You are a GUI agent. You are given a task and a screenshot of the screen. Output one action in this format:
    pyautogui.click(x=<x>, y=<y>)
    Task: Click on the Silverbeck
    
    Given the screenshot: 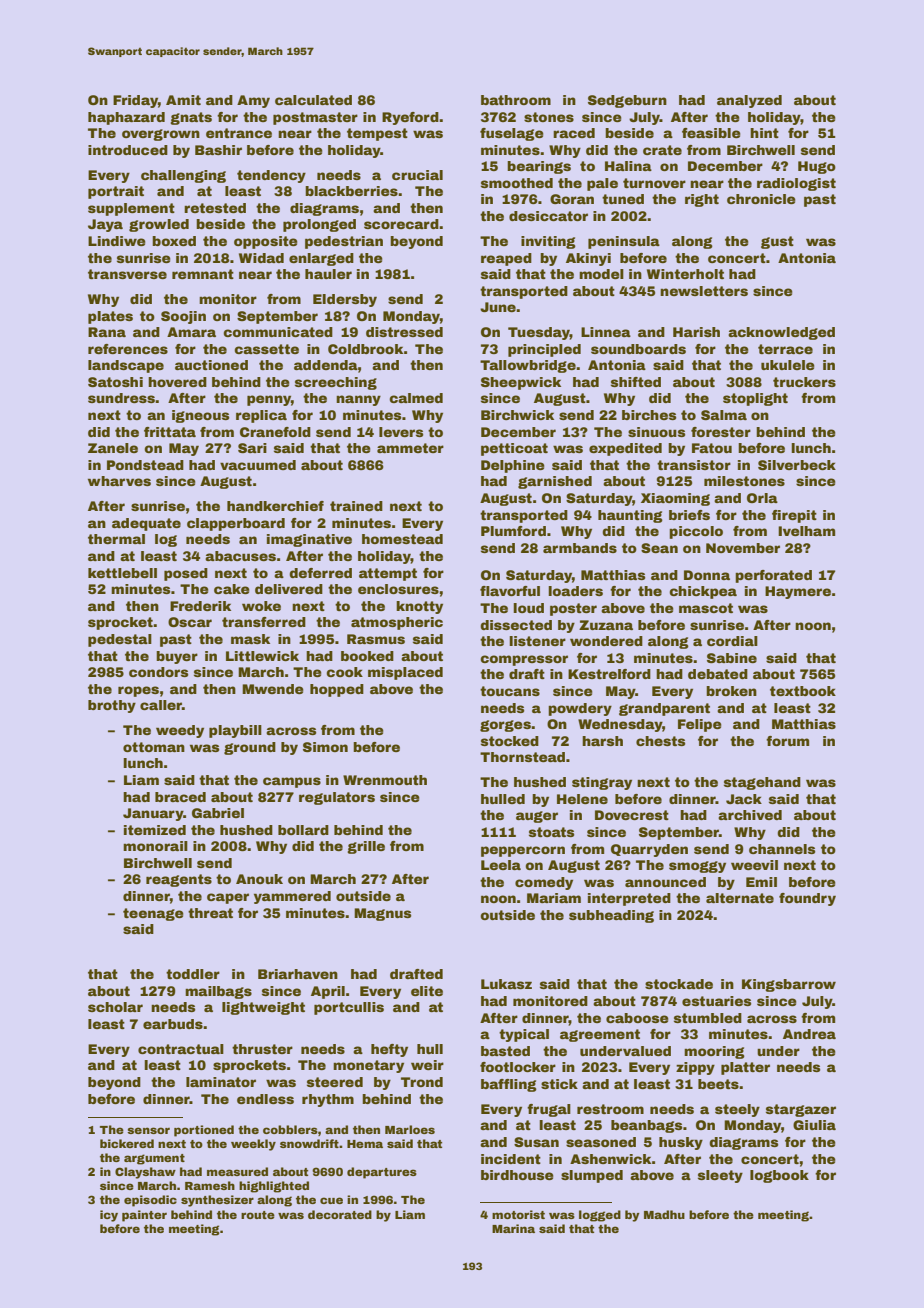 What is the action you would take?
    pyautogui.click(x=797, y=465)
